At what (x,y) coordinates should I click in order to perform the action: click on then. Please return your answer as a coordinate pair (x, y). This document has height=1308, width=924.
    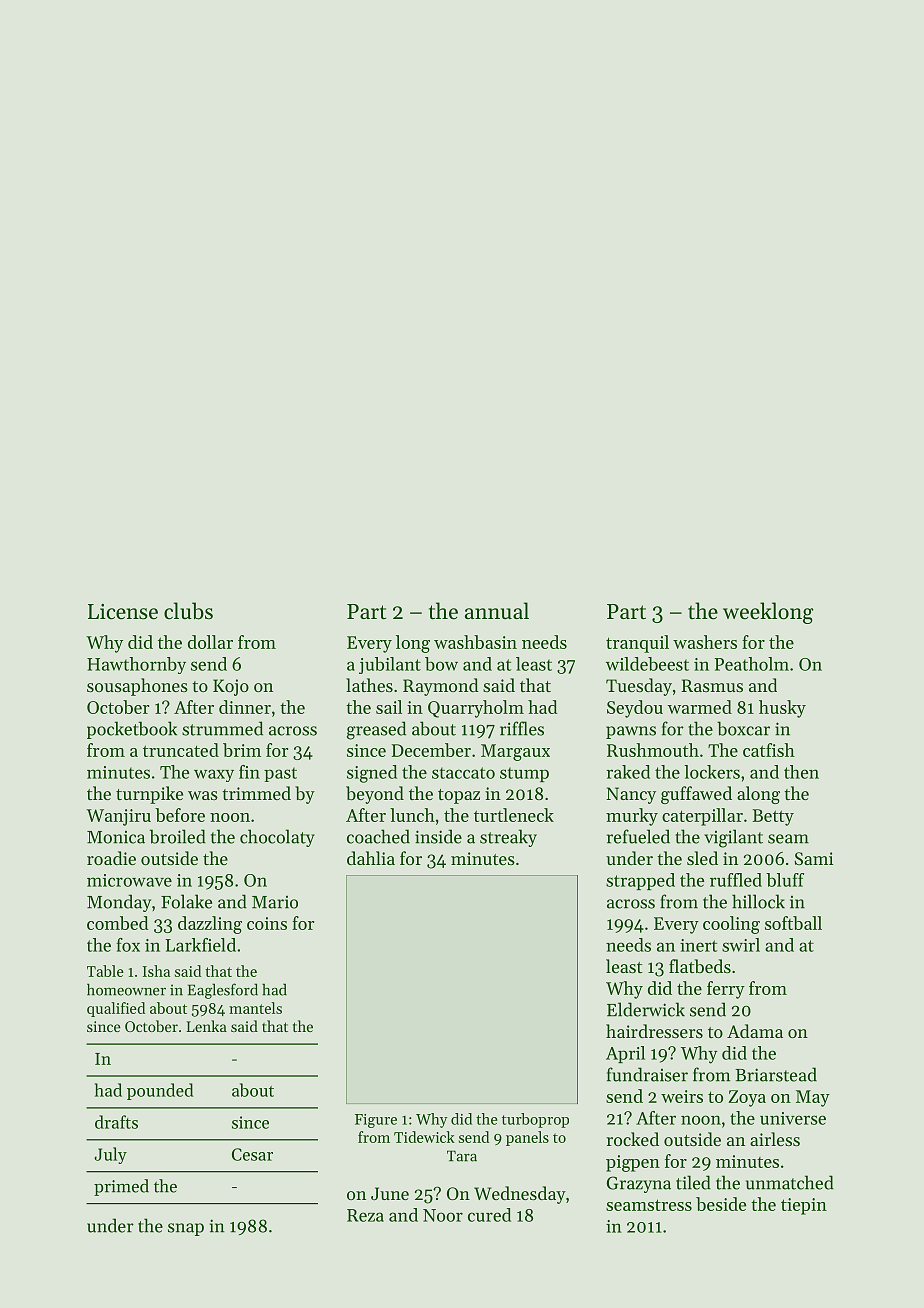
    Looking at the image, I should click on (801, 772).
